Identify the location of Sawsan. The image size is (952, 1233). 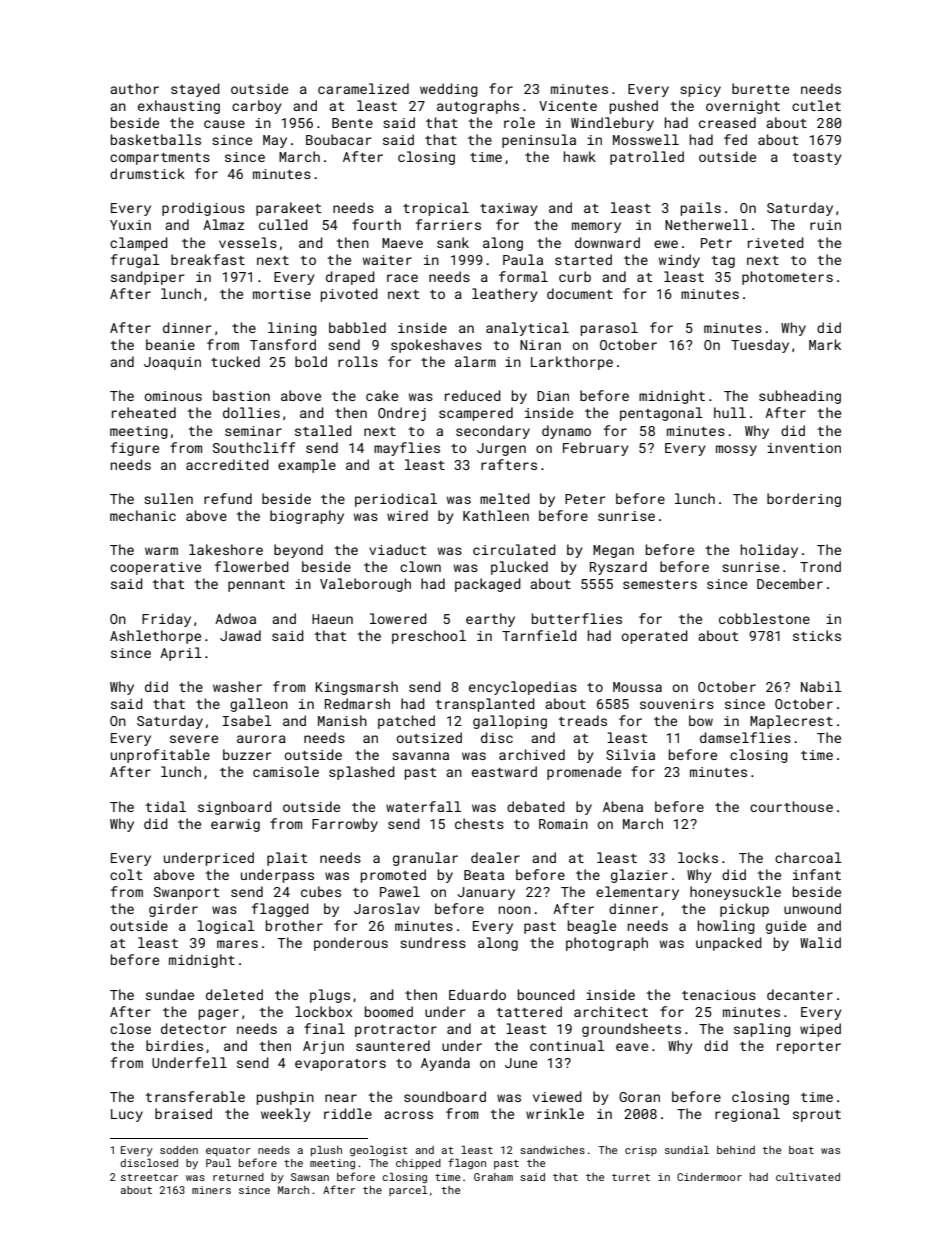
(310, 1177).
